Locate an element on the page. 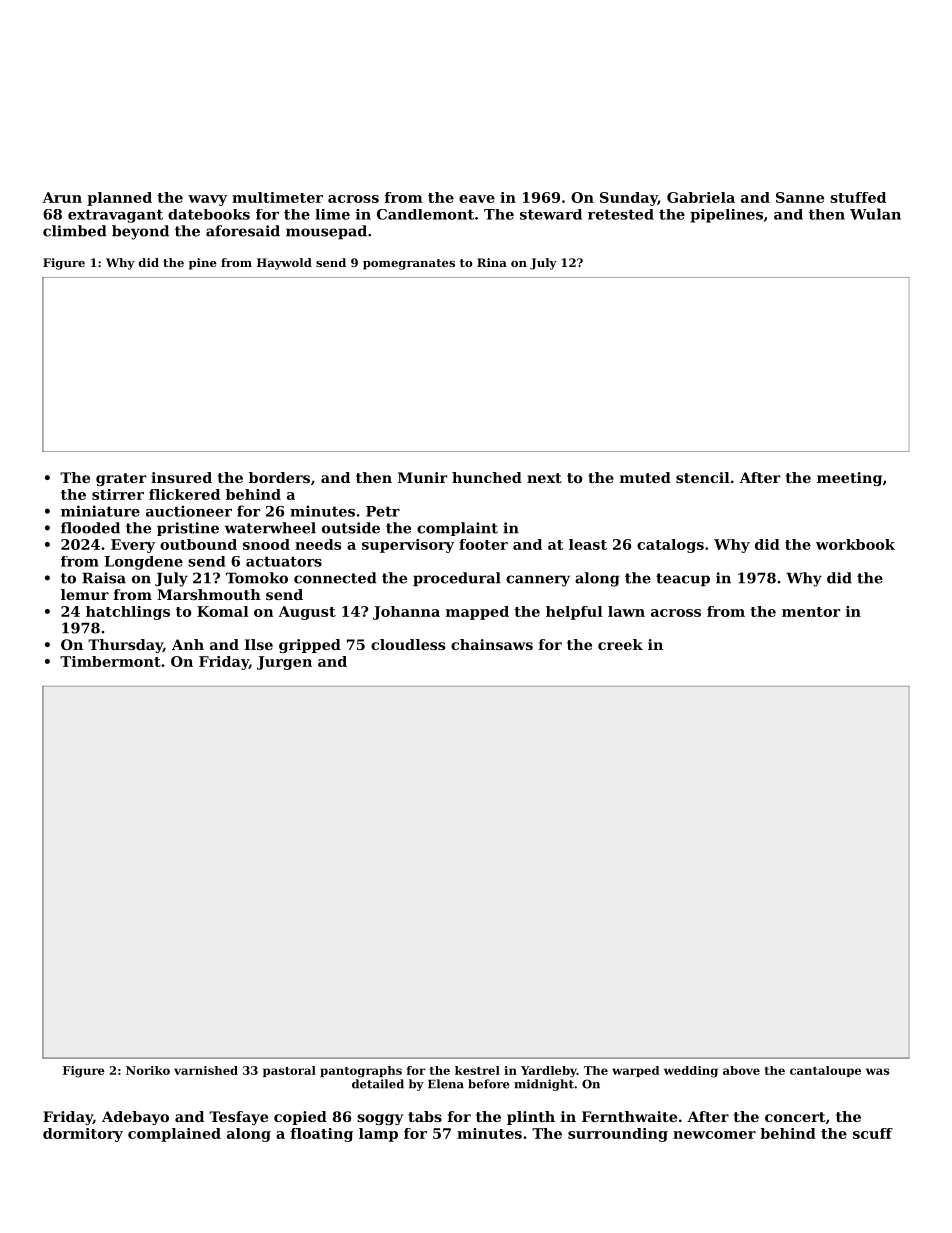 Image resolution: width=952 pixels, height=1233 pixels. pine is located at coordinates (203, 264).
